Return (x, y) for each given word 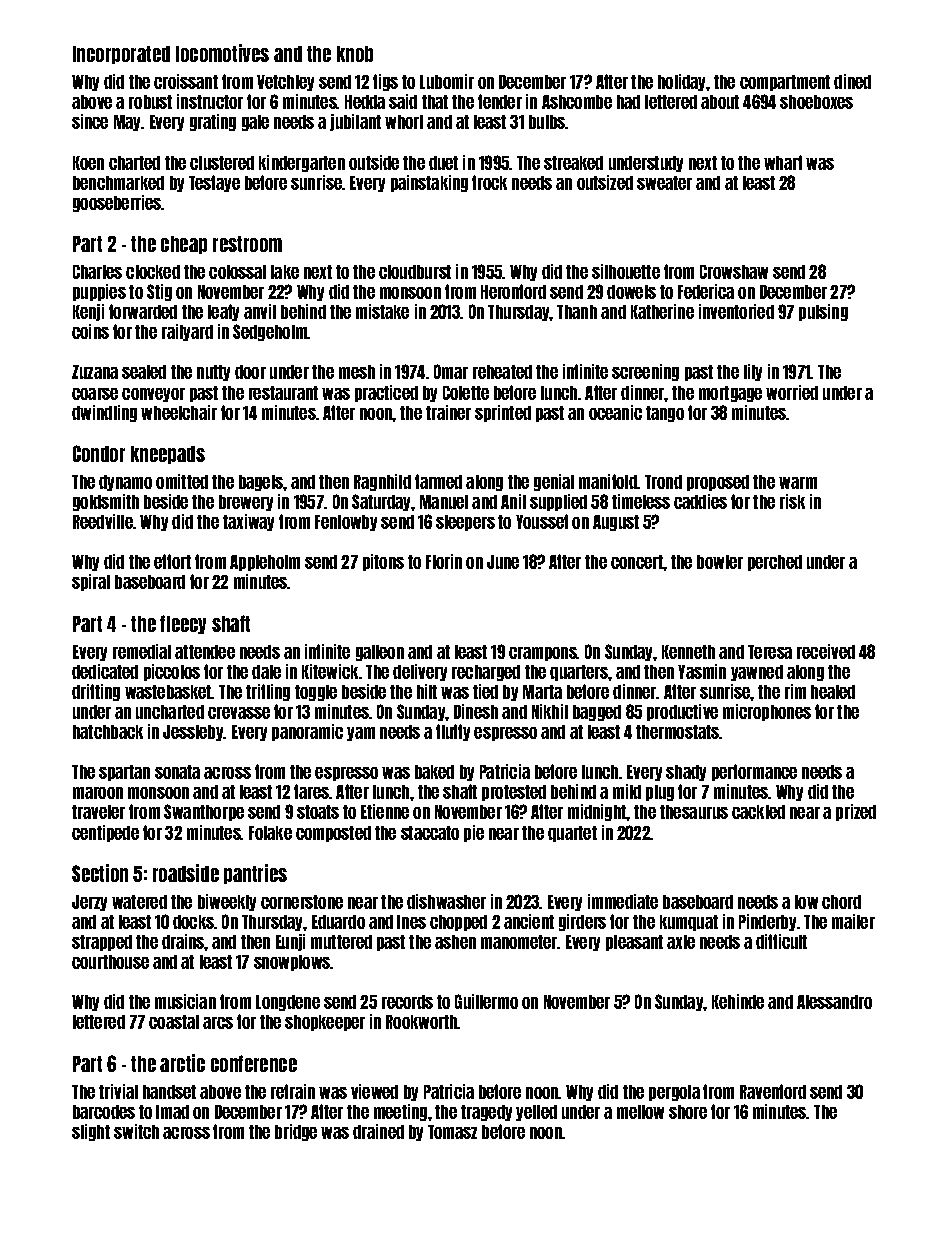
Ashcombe (577, 102)
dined (852, 81)
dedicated (105, 671)
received (826, 651)
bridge (296, 1132)
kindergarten (302, 163)
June (503, 562)
